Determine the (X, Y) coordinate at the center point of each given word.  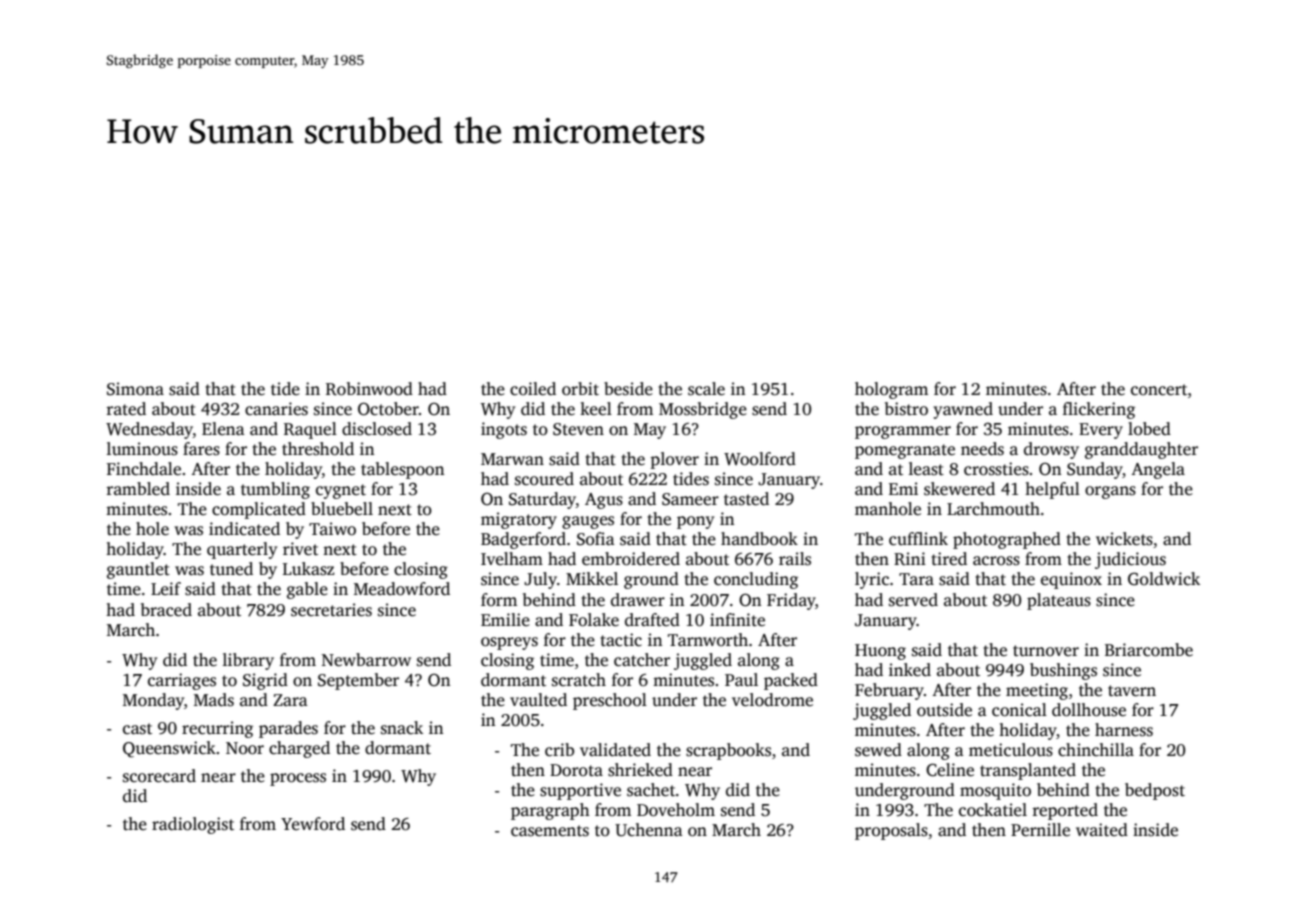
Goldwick (1164, 579)
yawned (963, 410)
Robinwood (369, 389)
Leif (166, 588)
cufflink (918, 539)
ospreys (509, 643)
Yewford (313, 824)
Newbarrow (366, 660)
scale (706, 389)
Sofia (596, 539)
